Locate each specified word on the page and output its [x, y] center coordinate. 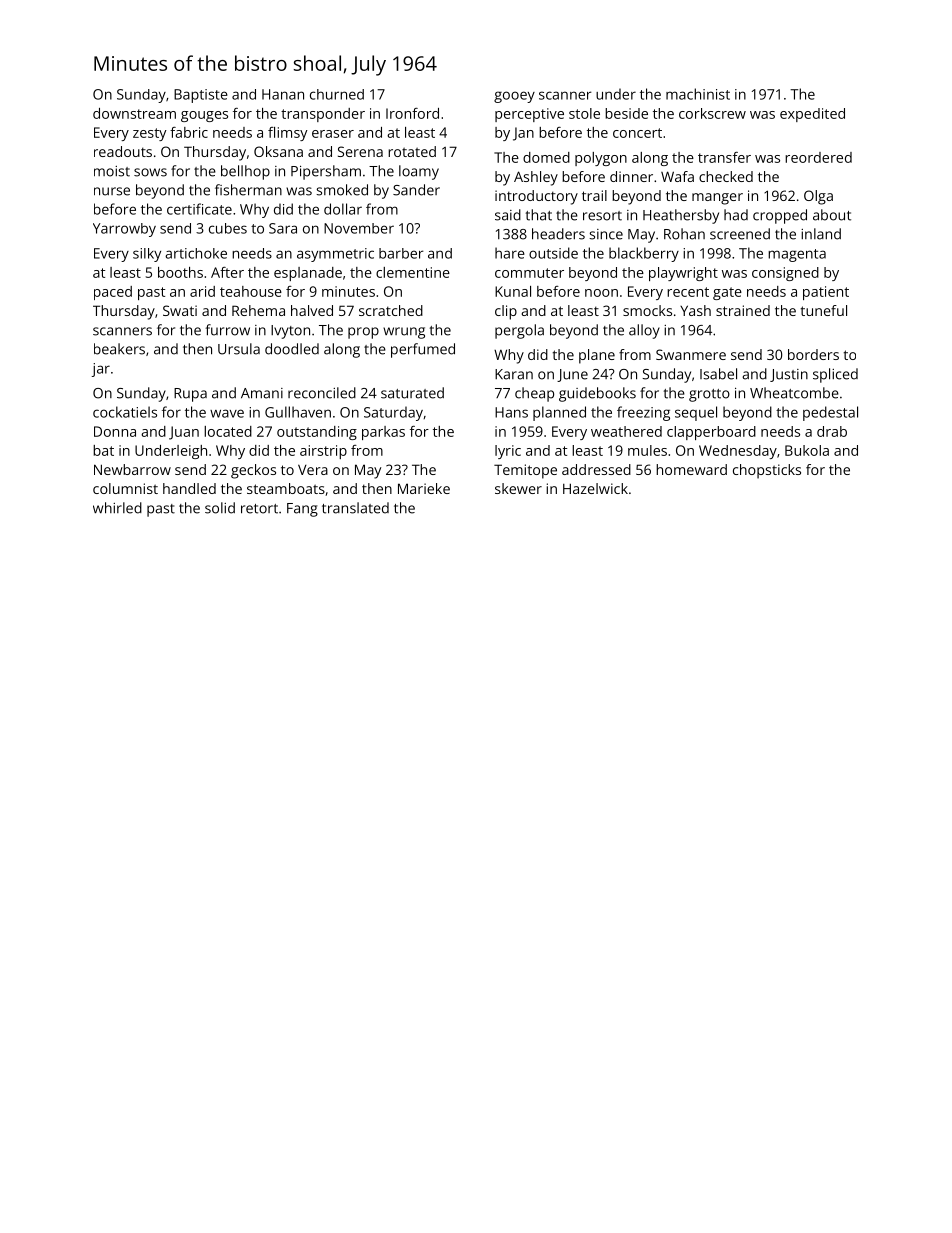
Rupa [190, 395]
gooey [514, 97]
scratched [391, 310]
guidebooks [597, 394]
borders [813, 354]
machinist [698, 94]
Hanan [283, 94]
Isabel [718, 374]
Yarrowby [124, 230]
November [359, 228]
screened [740, 234]
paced [113, 293]
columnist [125, 488]
